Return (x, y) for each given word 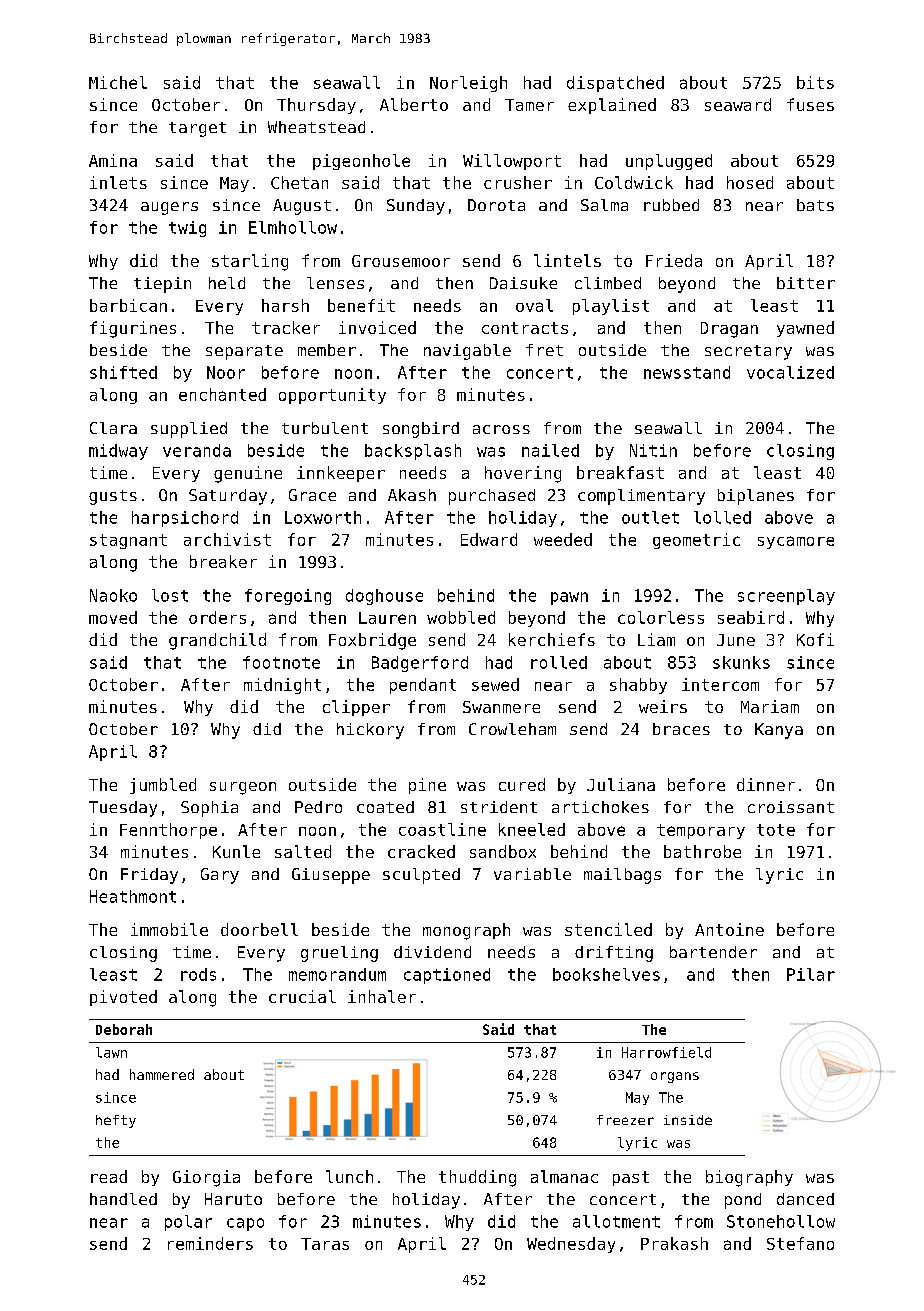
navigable (467, 352)
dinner (766, 784)
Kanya (779, 731)
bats (815, 205)
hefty (116, 1121)
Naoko (113, 595)
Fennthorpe (168, 831)
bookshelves (606, 974)
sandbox (503, 851)
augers (169, 208)
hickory (370, 731)
